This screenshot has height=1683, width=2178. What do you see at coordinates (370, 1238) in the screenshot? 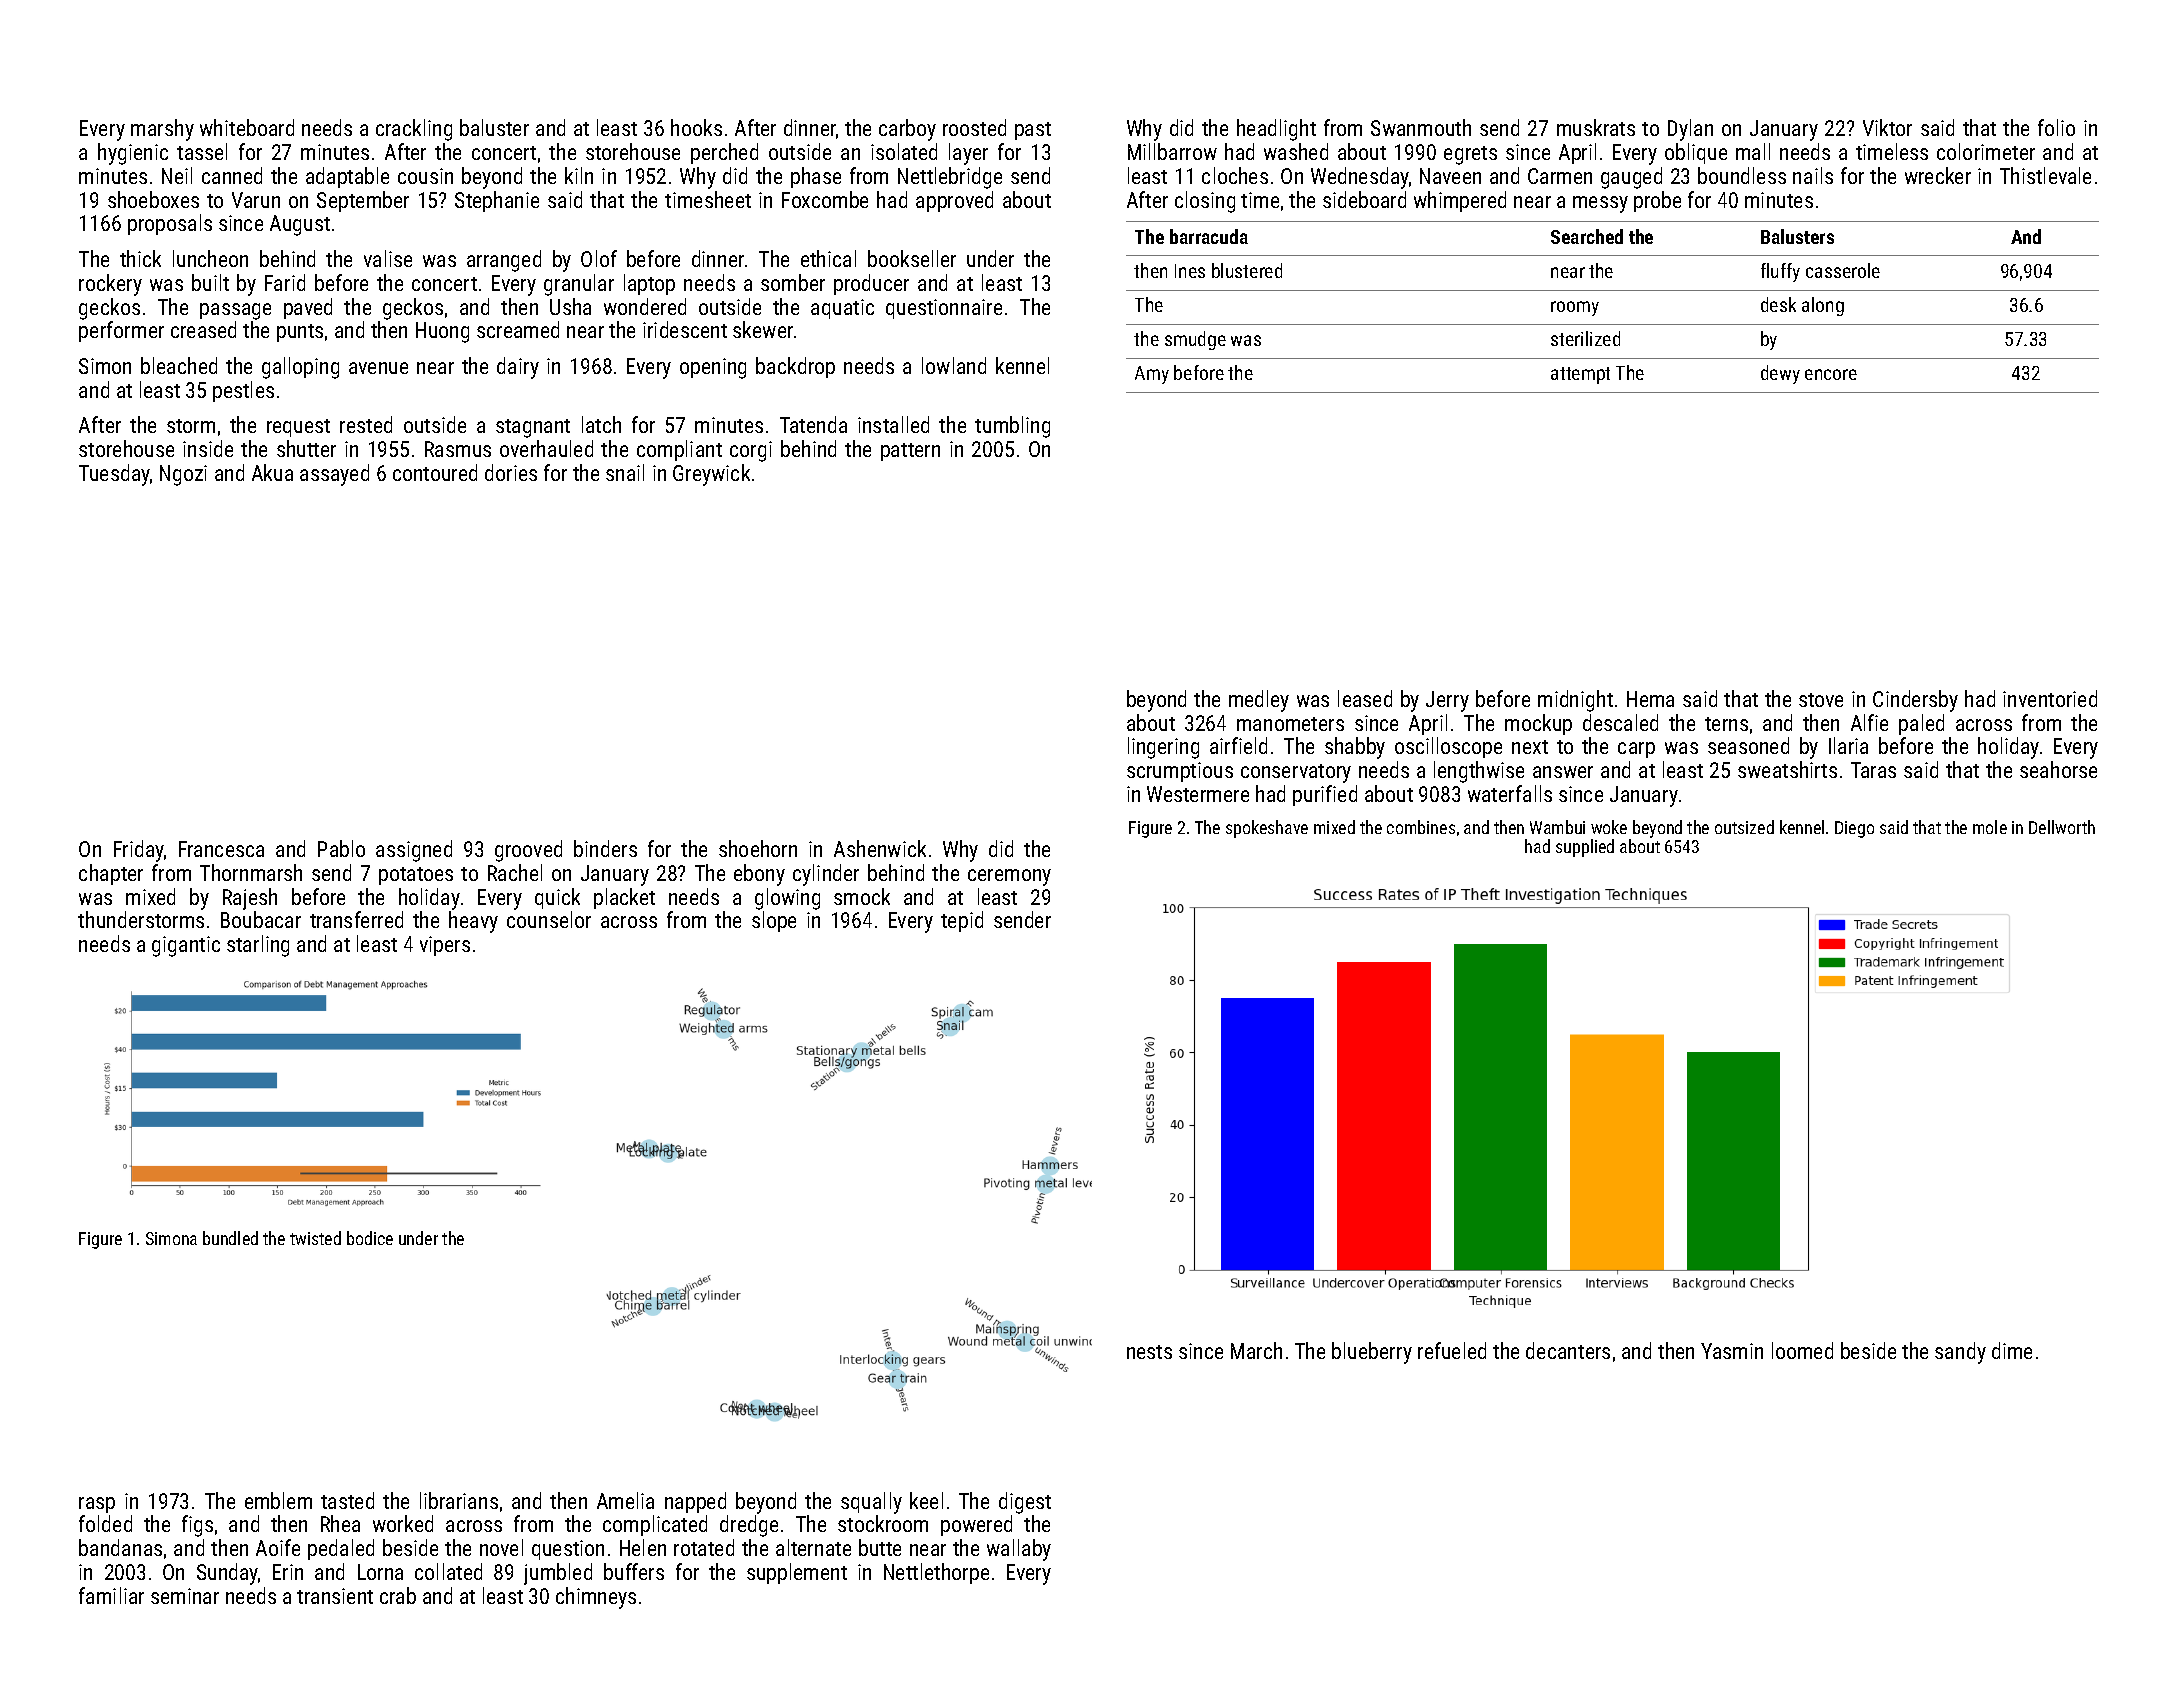
I see `bodice` at bounding box center [370, 1238].
